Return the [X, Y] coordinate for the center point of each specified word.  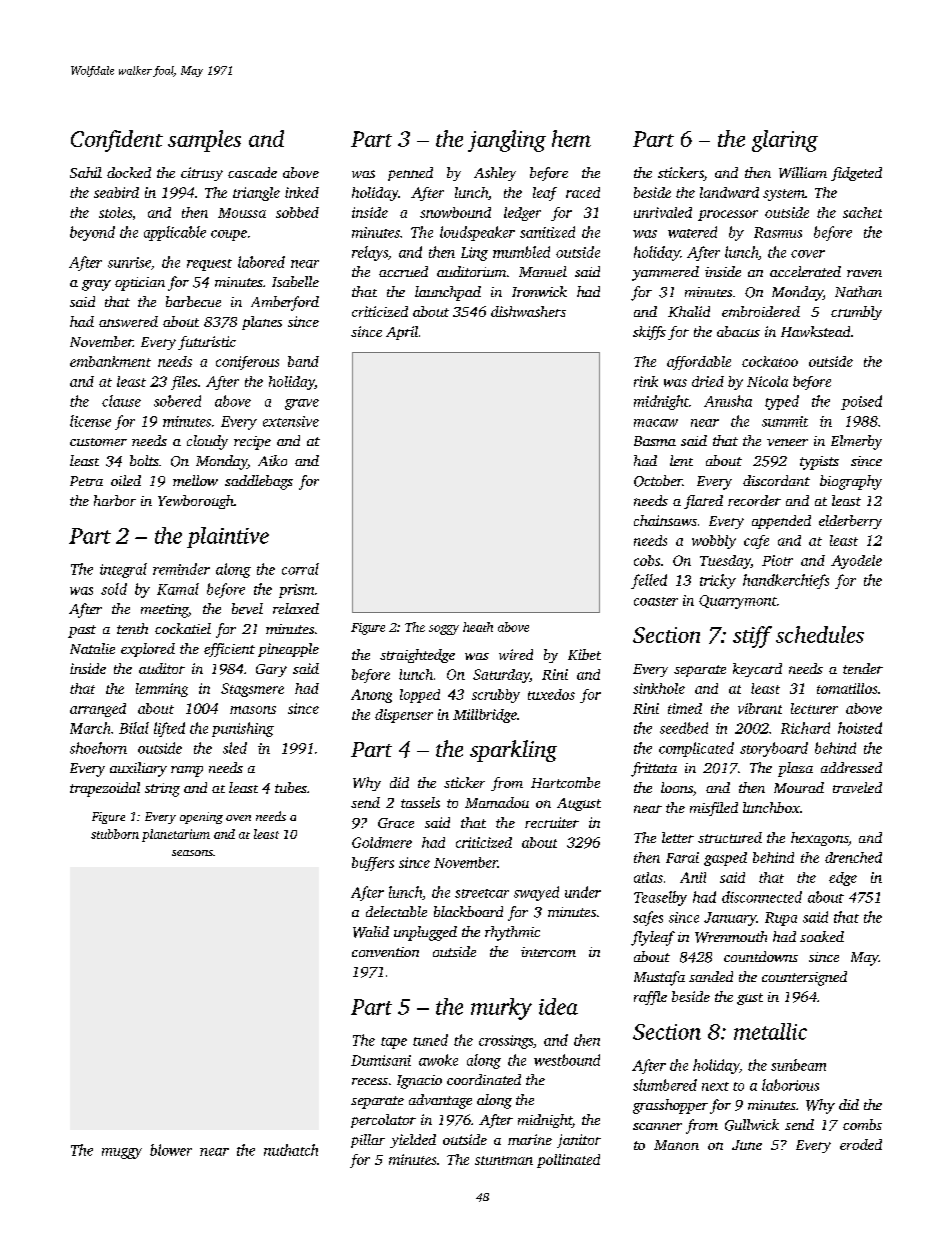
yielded [413, 1141]
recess [370, 1081]
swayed [536, 893]
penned [410, 174]
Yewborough [196, 502]
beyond [92, 233]
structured [730, 837]
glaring [785, 141]
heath [478, 627]
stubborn [115, 834]
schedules [820, 634]
